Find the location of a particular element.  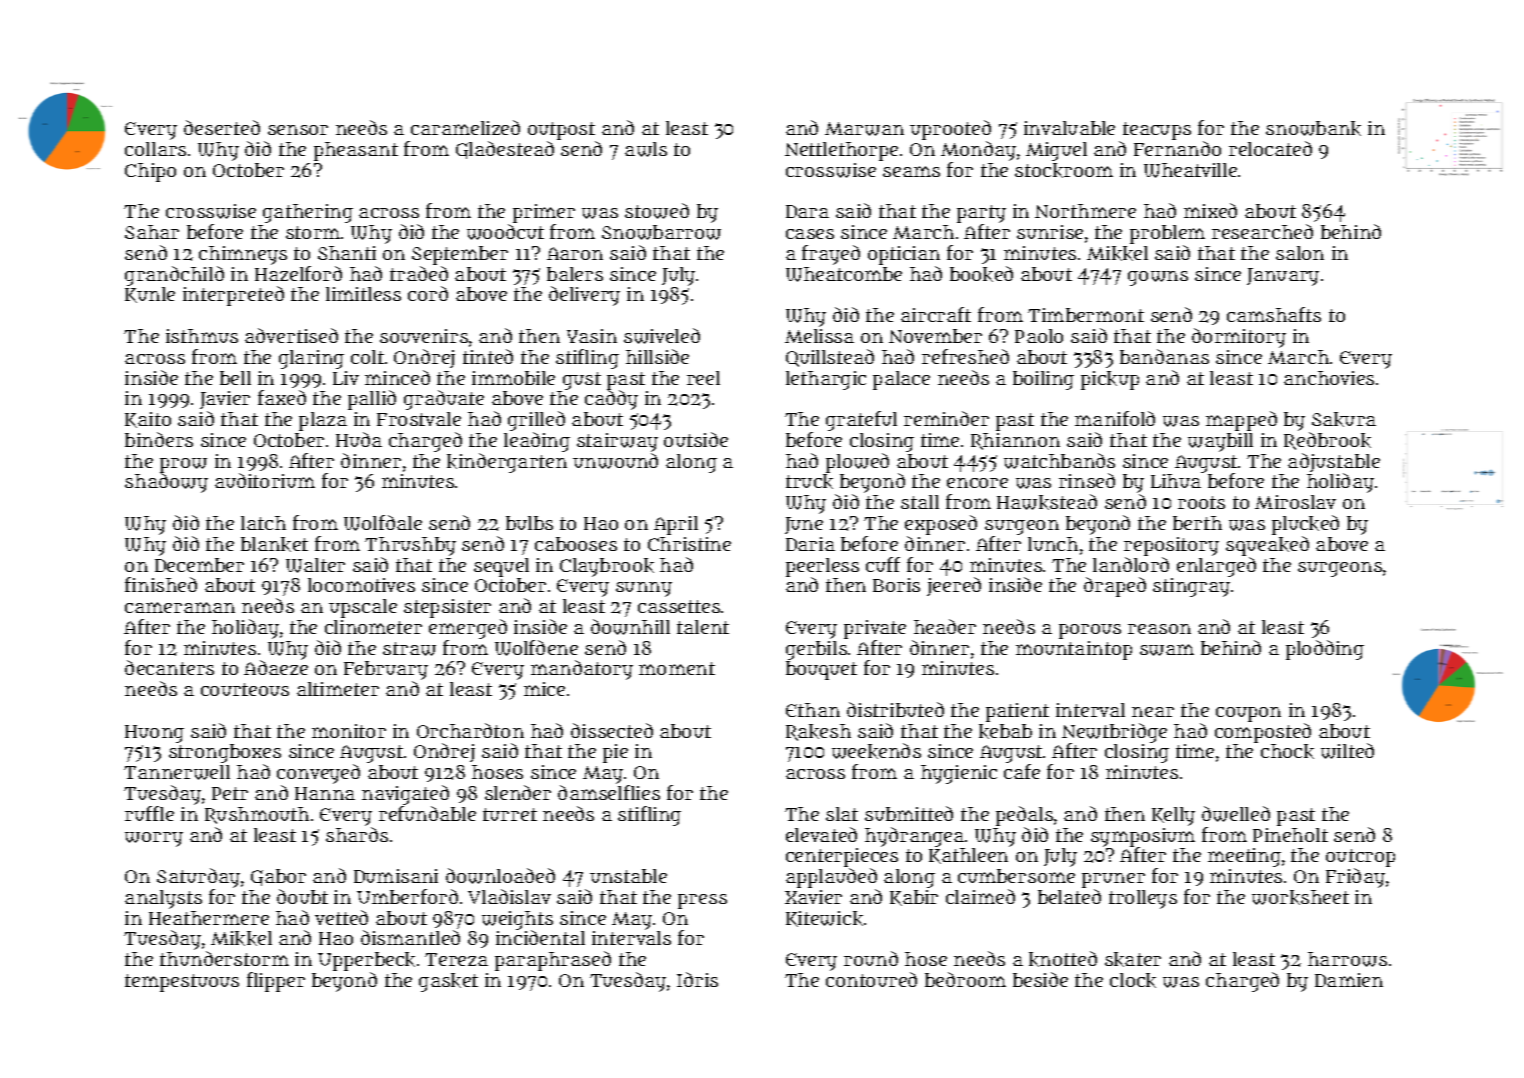

Pineholt is located at coordinates (1290, 835).
